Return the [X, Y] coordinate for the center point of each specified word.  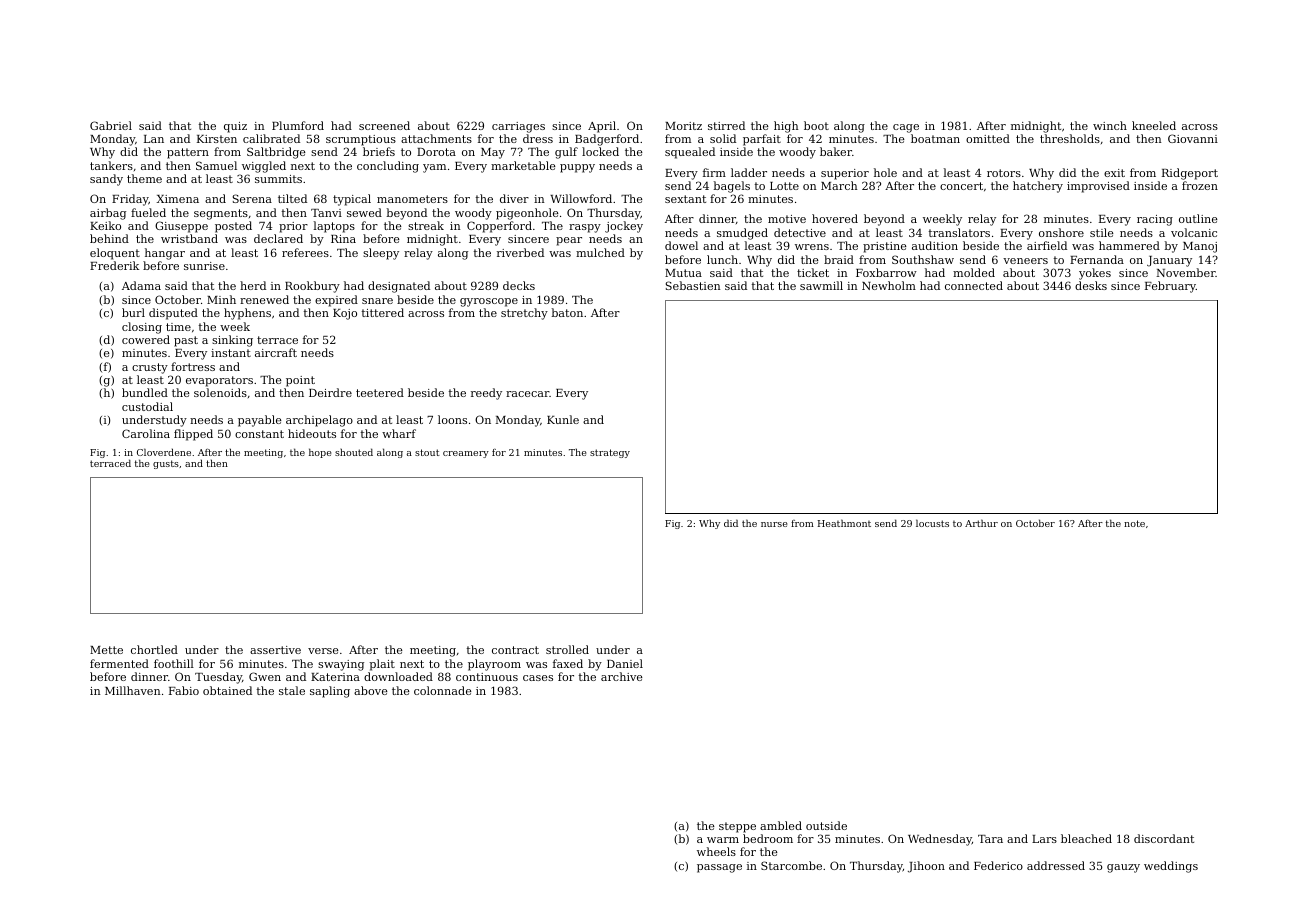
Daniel [625, 663]
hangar [165, 254]
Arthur [981, 523]
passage [719, 868]
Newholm [889, 285]
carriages [518, 127]
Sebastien [693, 285]
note [1134, 523]
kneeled [1154, 125]
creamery [466, 454]
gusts [166, 464]
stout [427, 452]
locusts [932, 523]
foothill [174, 663]
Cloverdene [164, 452]
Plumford [298, 125]
